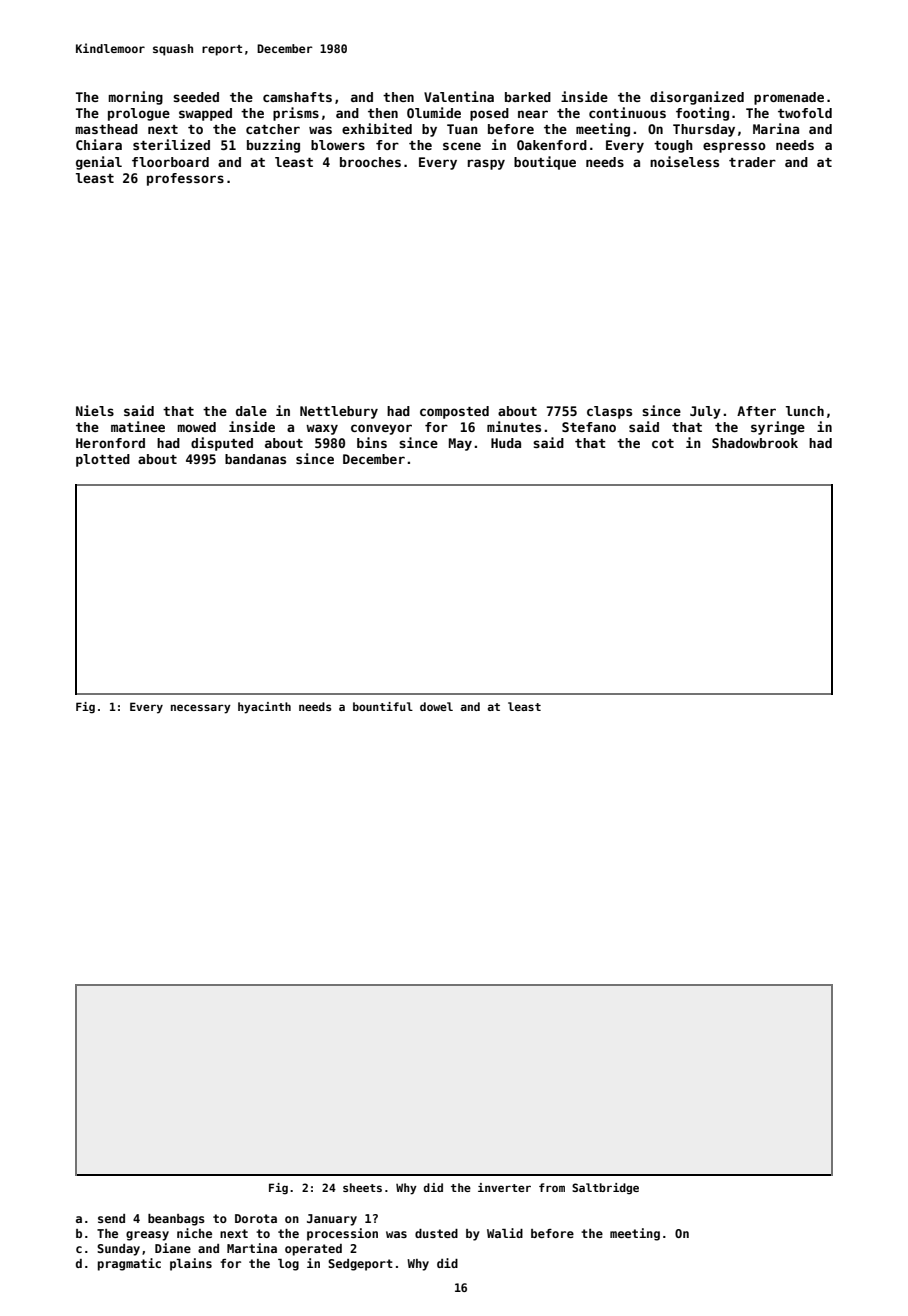 This page has width=908, height=1316. I want to click on necessary, so click(201, 709).
